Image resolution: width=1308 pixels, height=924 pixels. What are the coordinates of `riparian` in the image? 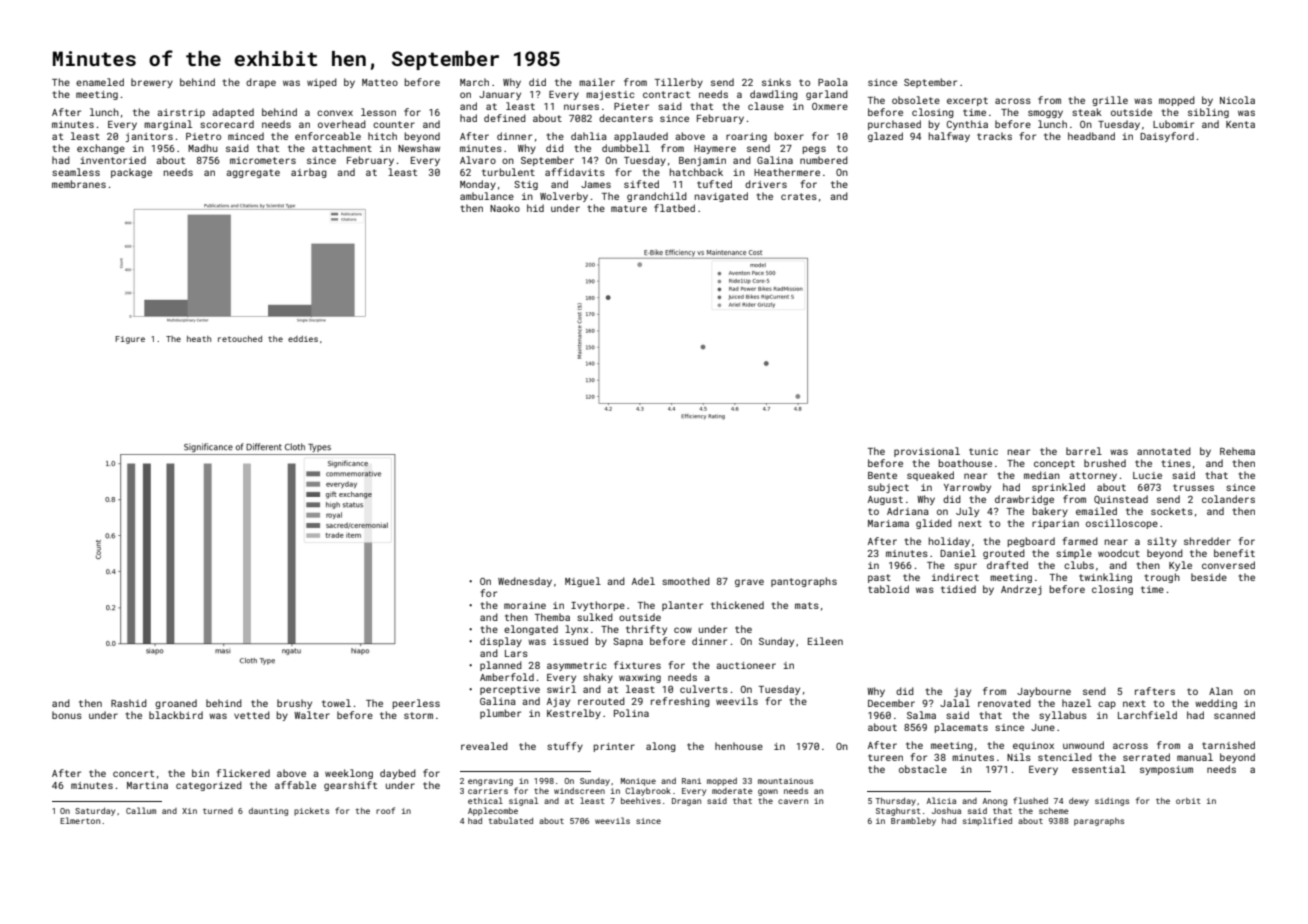 It's located at (1055, 524).
